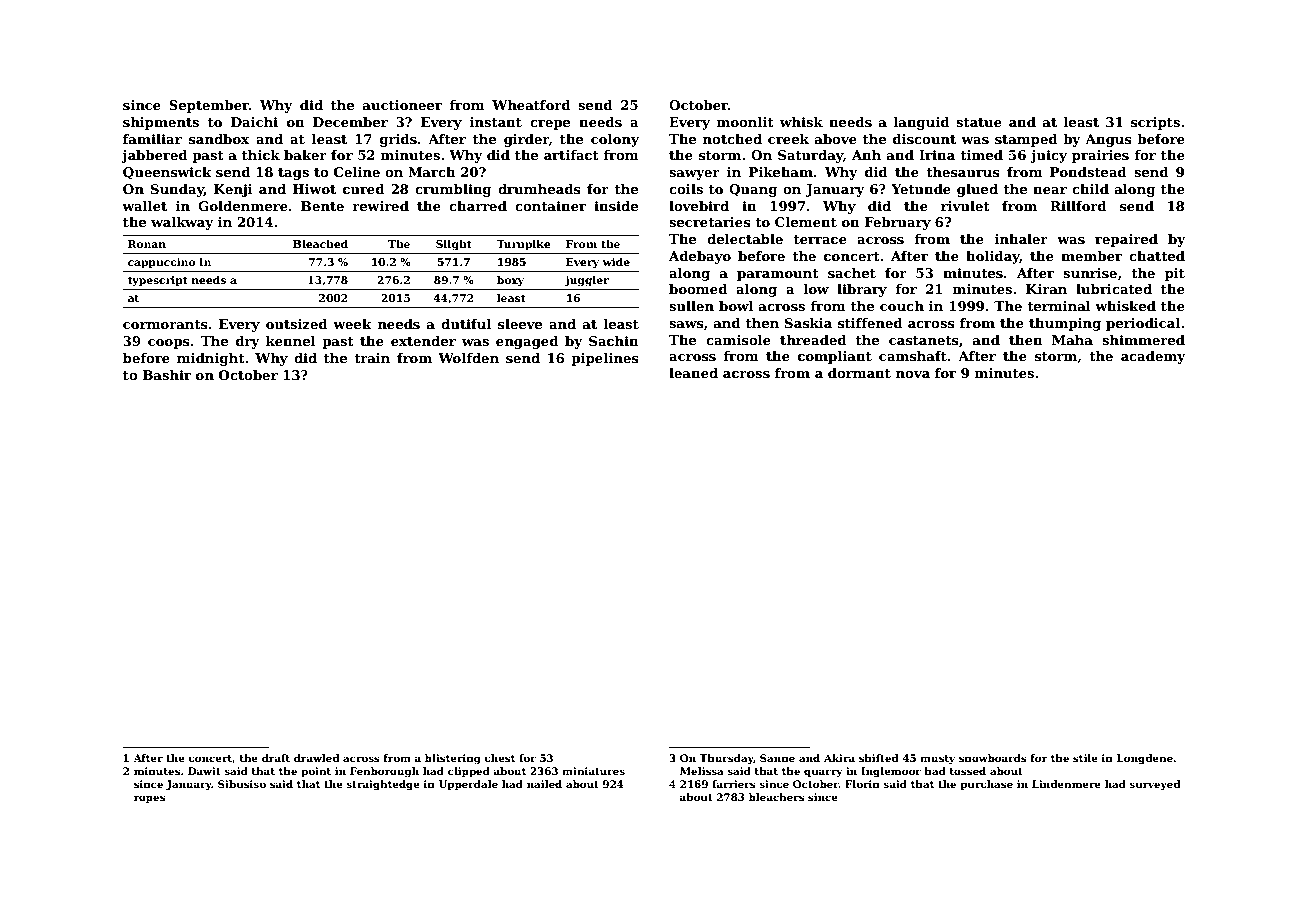 The image size is (1308, 924). What do you see at coordinates (539, 189) in the page?
I see `drumheads` at bounding box center [539, 189].
